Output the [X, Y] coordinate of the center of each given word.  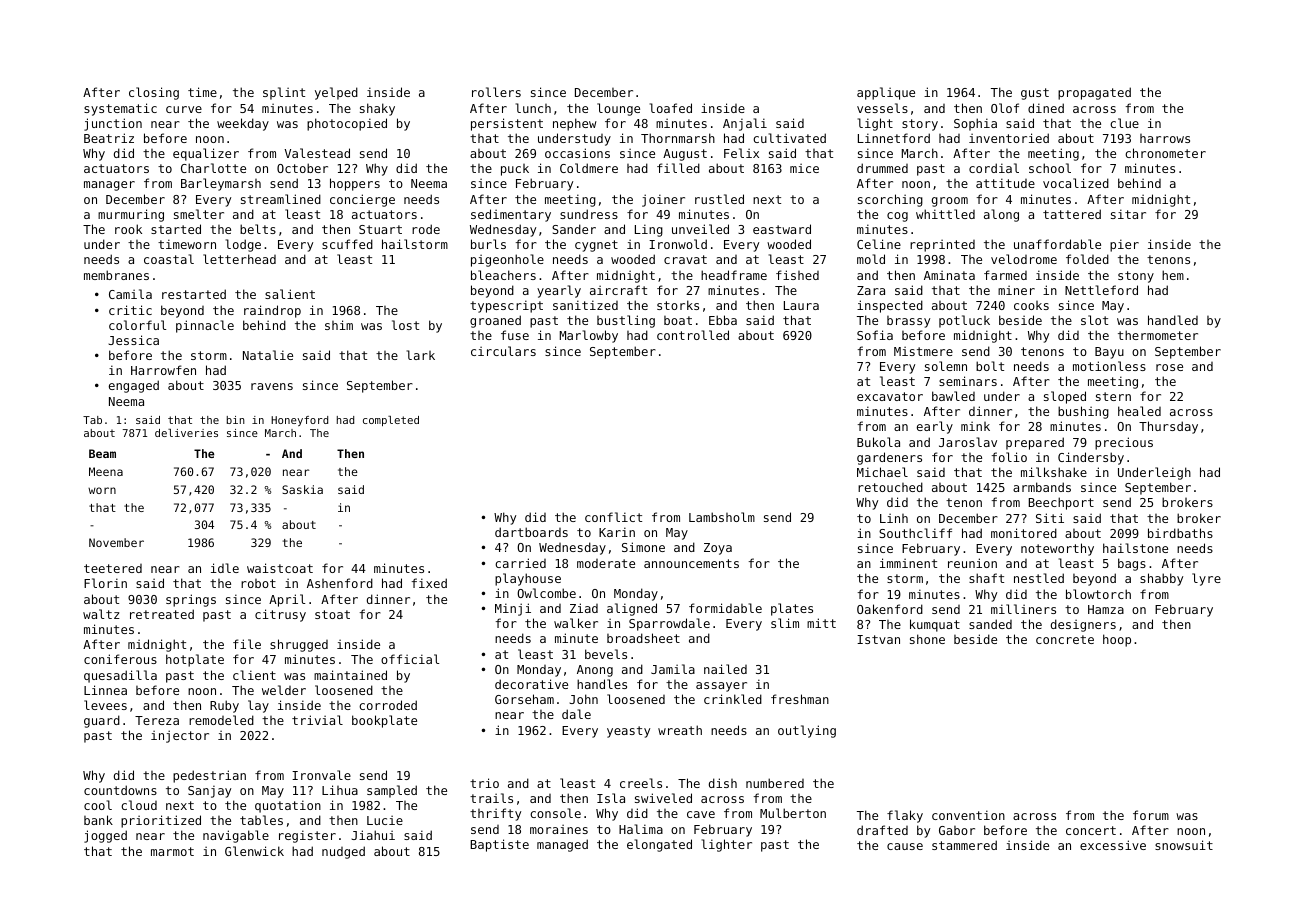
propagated [1094, 93]
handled [1173, 320]
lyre [1206, 579]
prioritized [161, 821]
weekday [243, 124]
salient [290, 294]
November [116, 542]
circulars [503, 351]
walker [576, 623]
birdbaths [1180, 533]
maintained [350, 675]
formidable [725, 608]
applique [886, 93]
